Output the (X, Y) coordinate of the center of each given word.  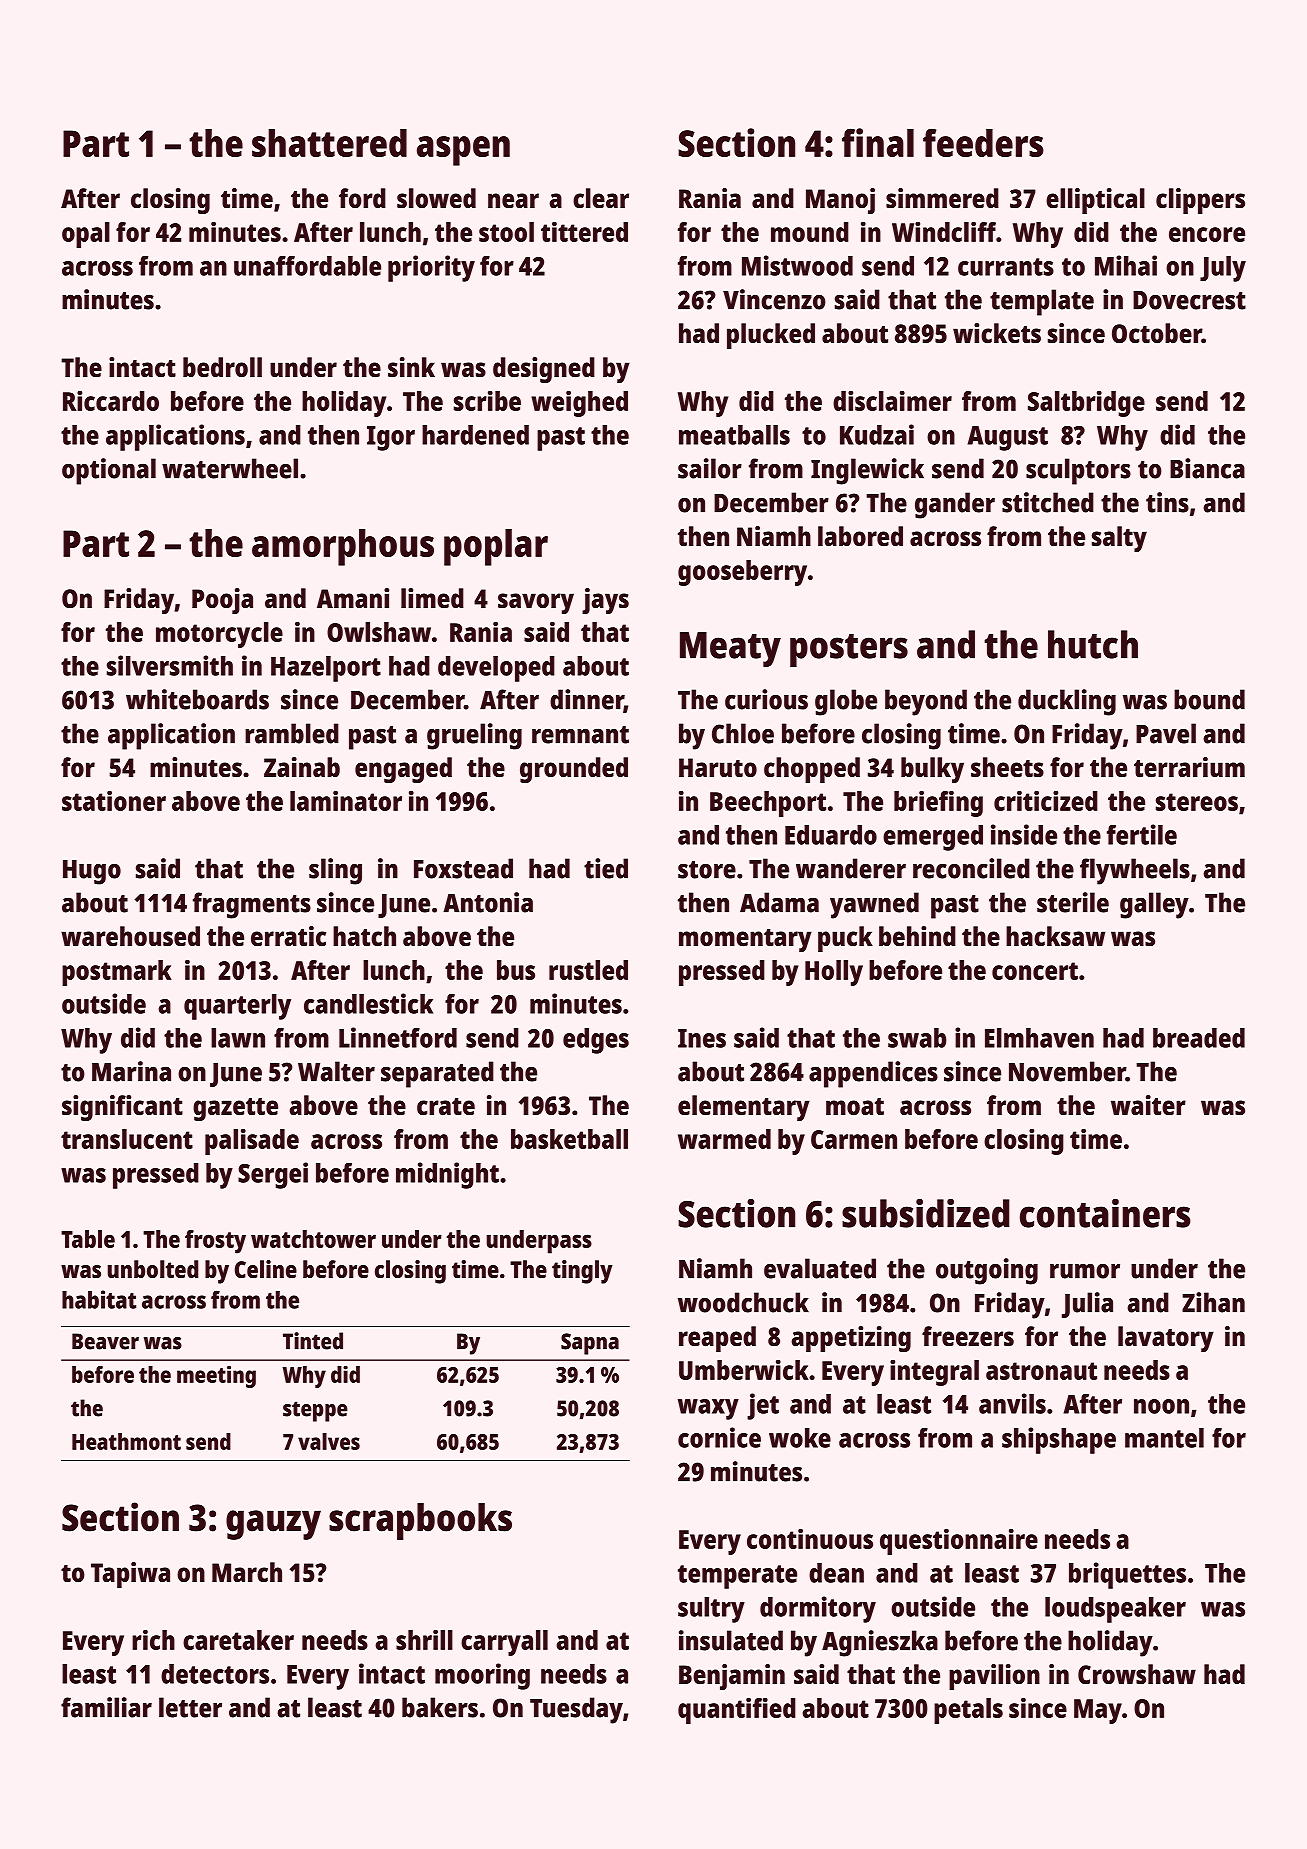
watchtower (313, 1239)
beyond (926, 702)
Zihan (1213, 1302)
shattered (329, 143)
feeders (983, 142)
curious (766, 699)
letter (190, 1707)
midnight (447, 1175)
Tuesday (576, 1710)
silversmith (170, 665)
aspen (463, 151)
